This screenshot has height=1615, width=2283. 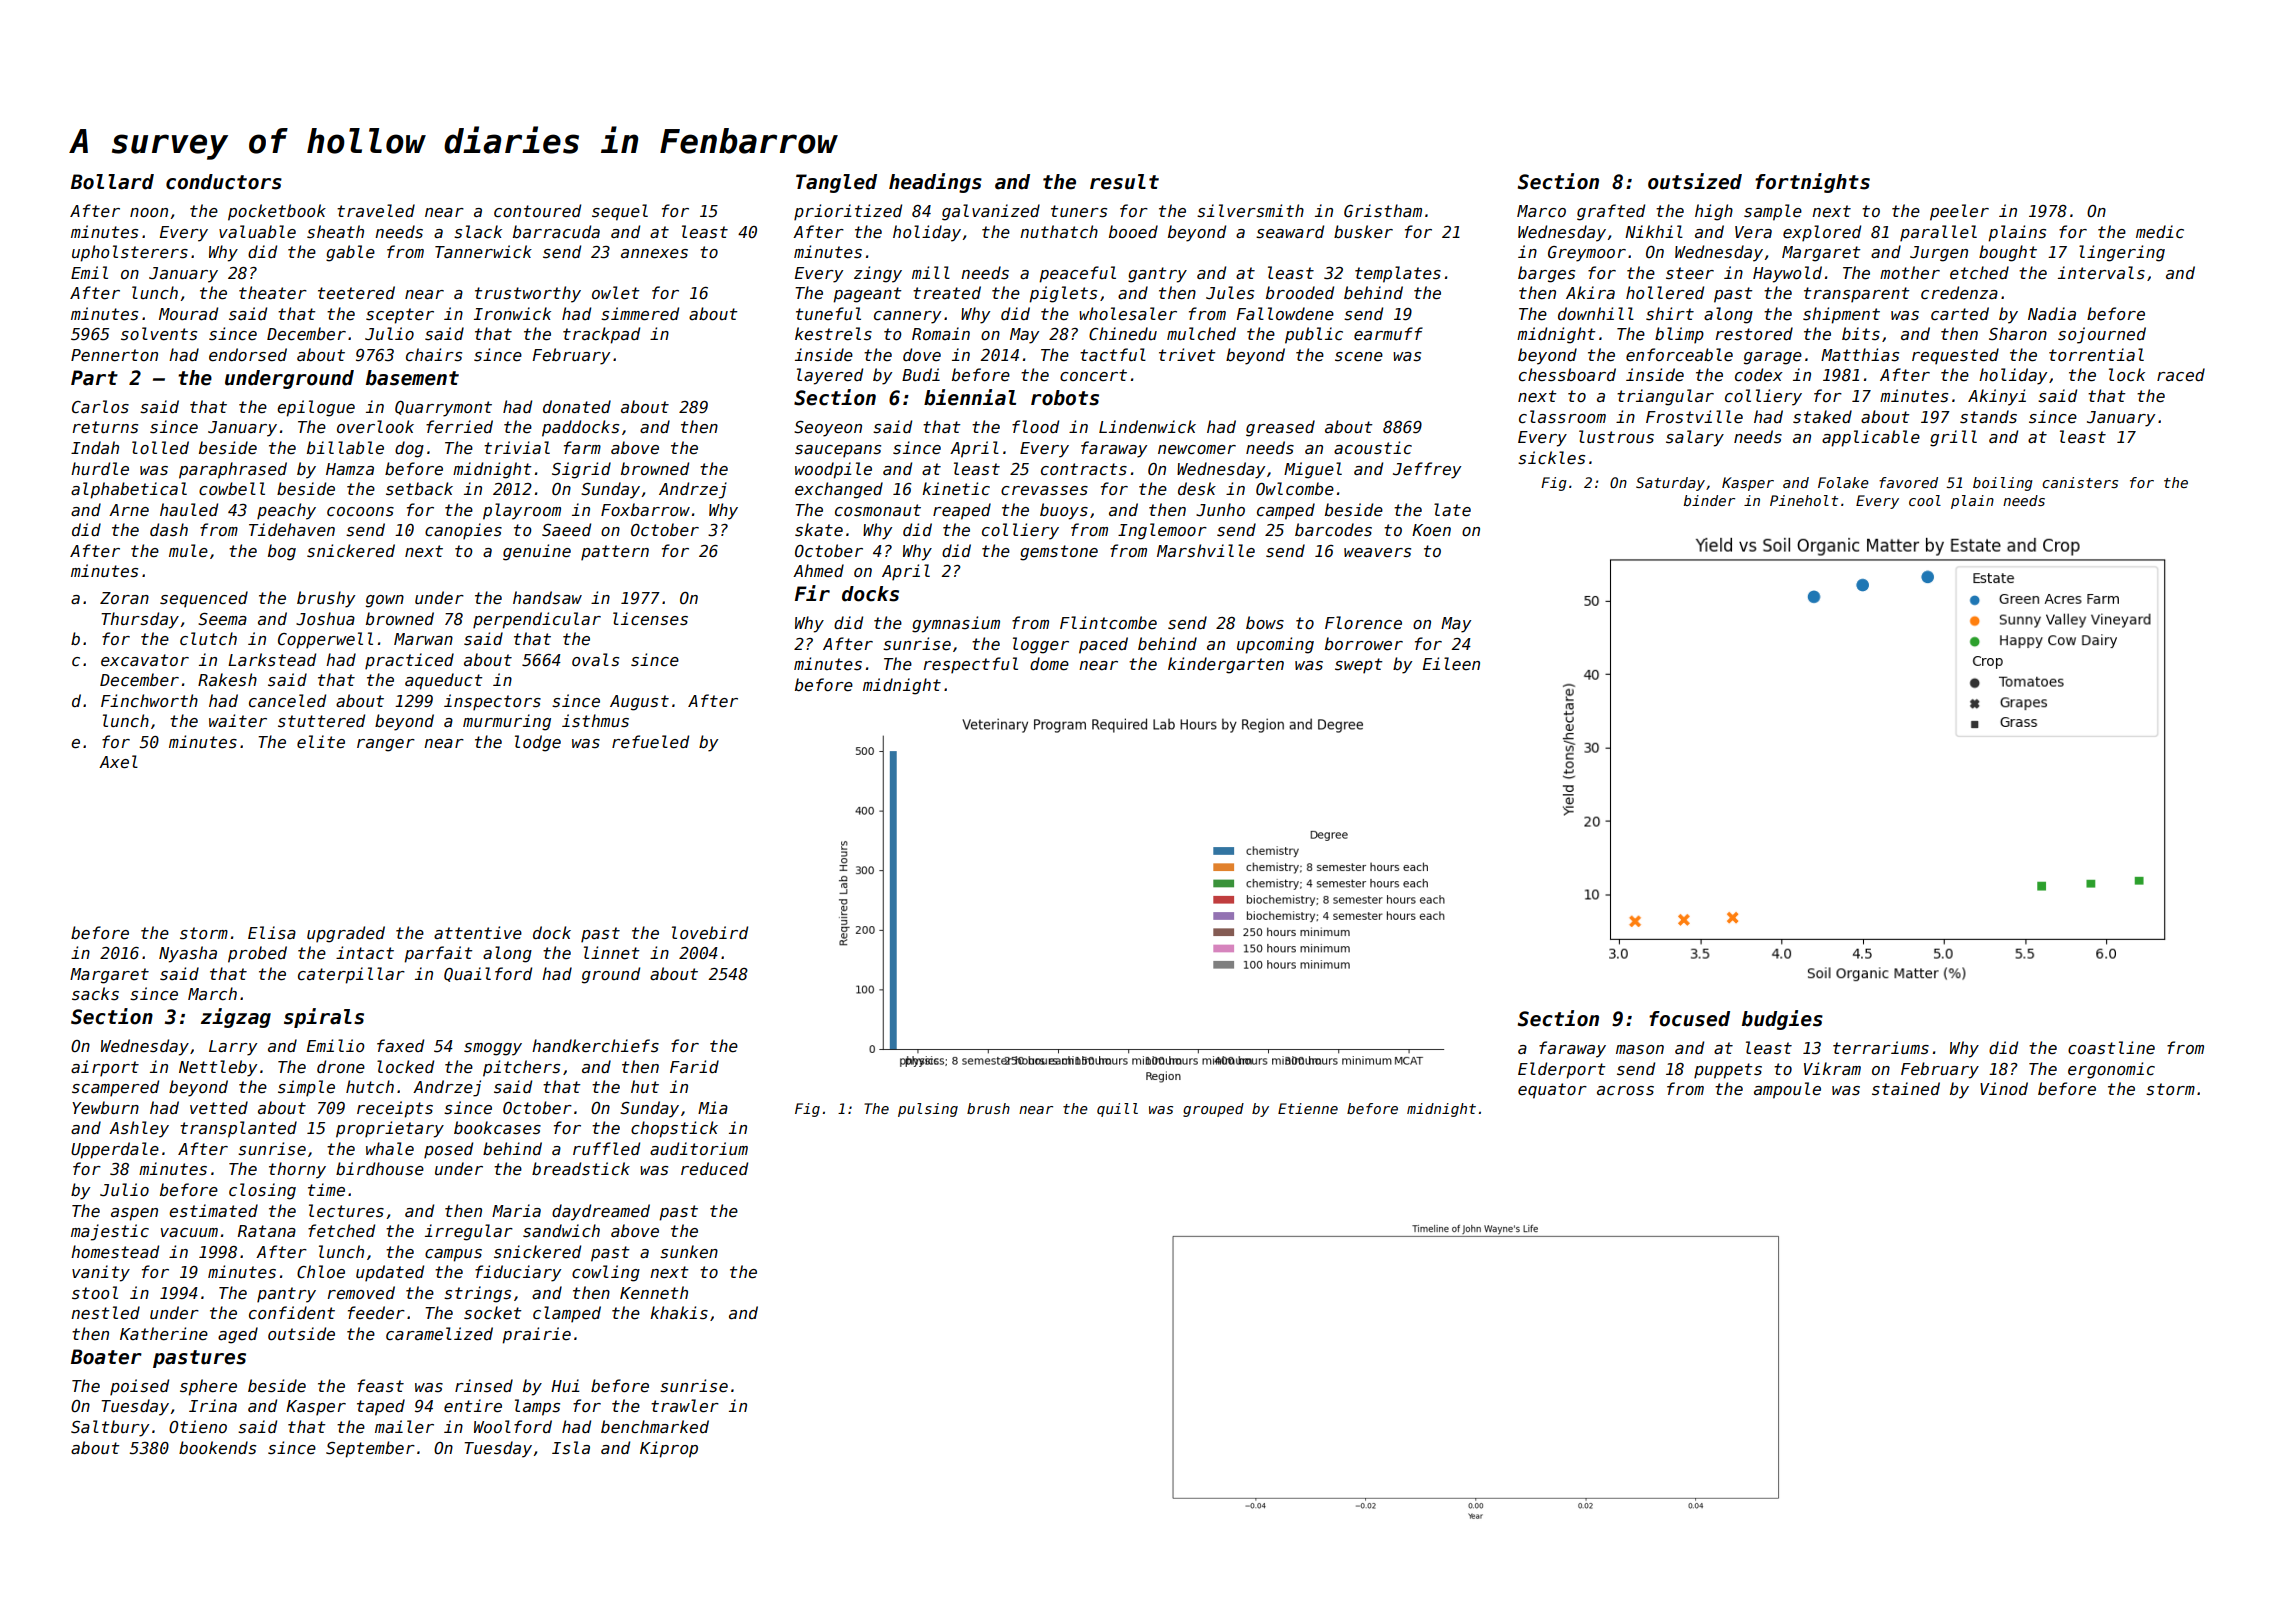 What do you see at coordinates (694, 1066) in the screenshot?
I see `Farid` at bounding box center [694, 1066].
